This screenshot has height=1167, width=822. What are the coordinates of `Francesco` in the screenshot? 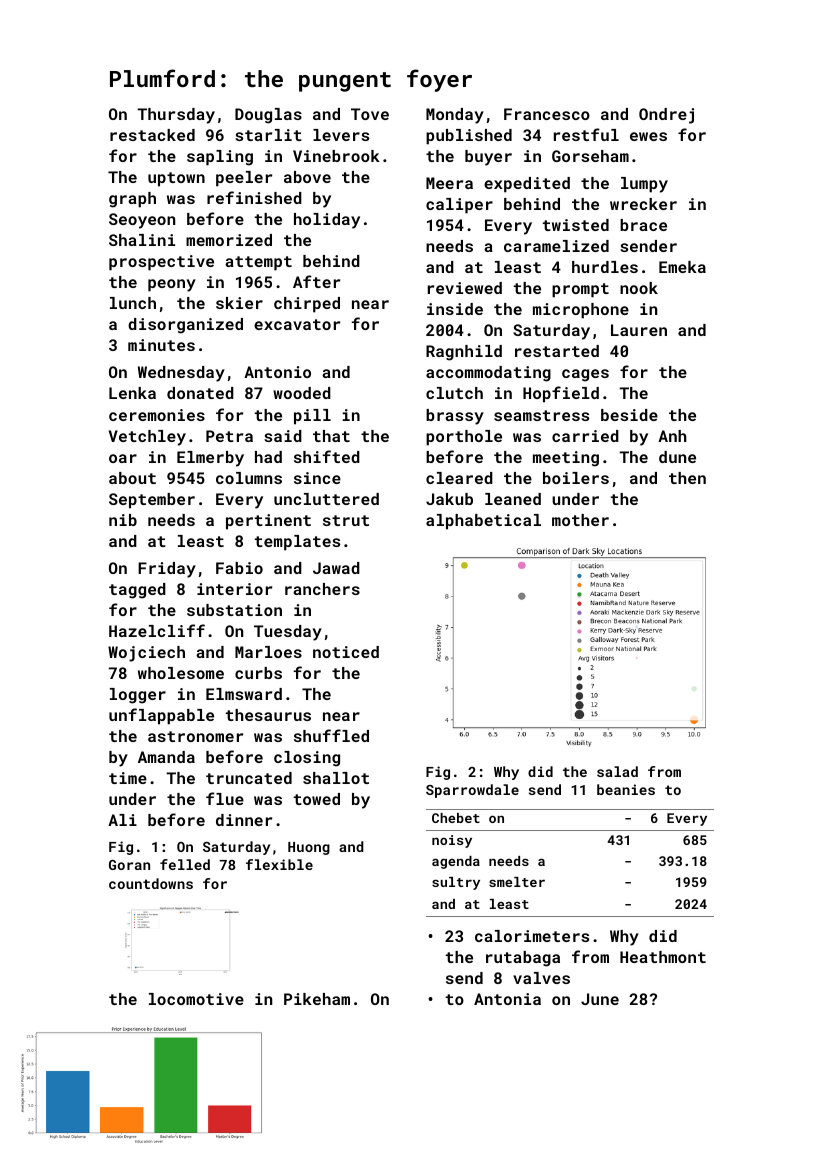 It's located at (547, 114).
